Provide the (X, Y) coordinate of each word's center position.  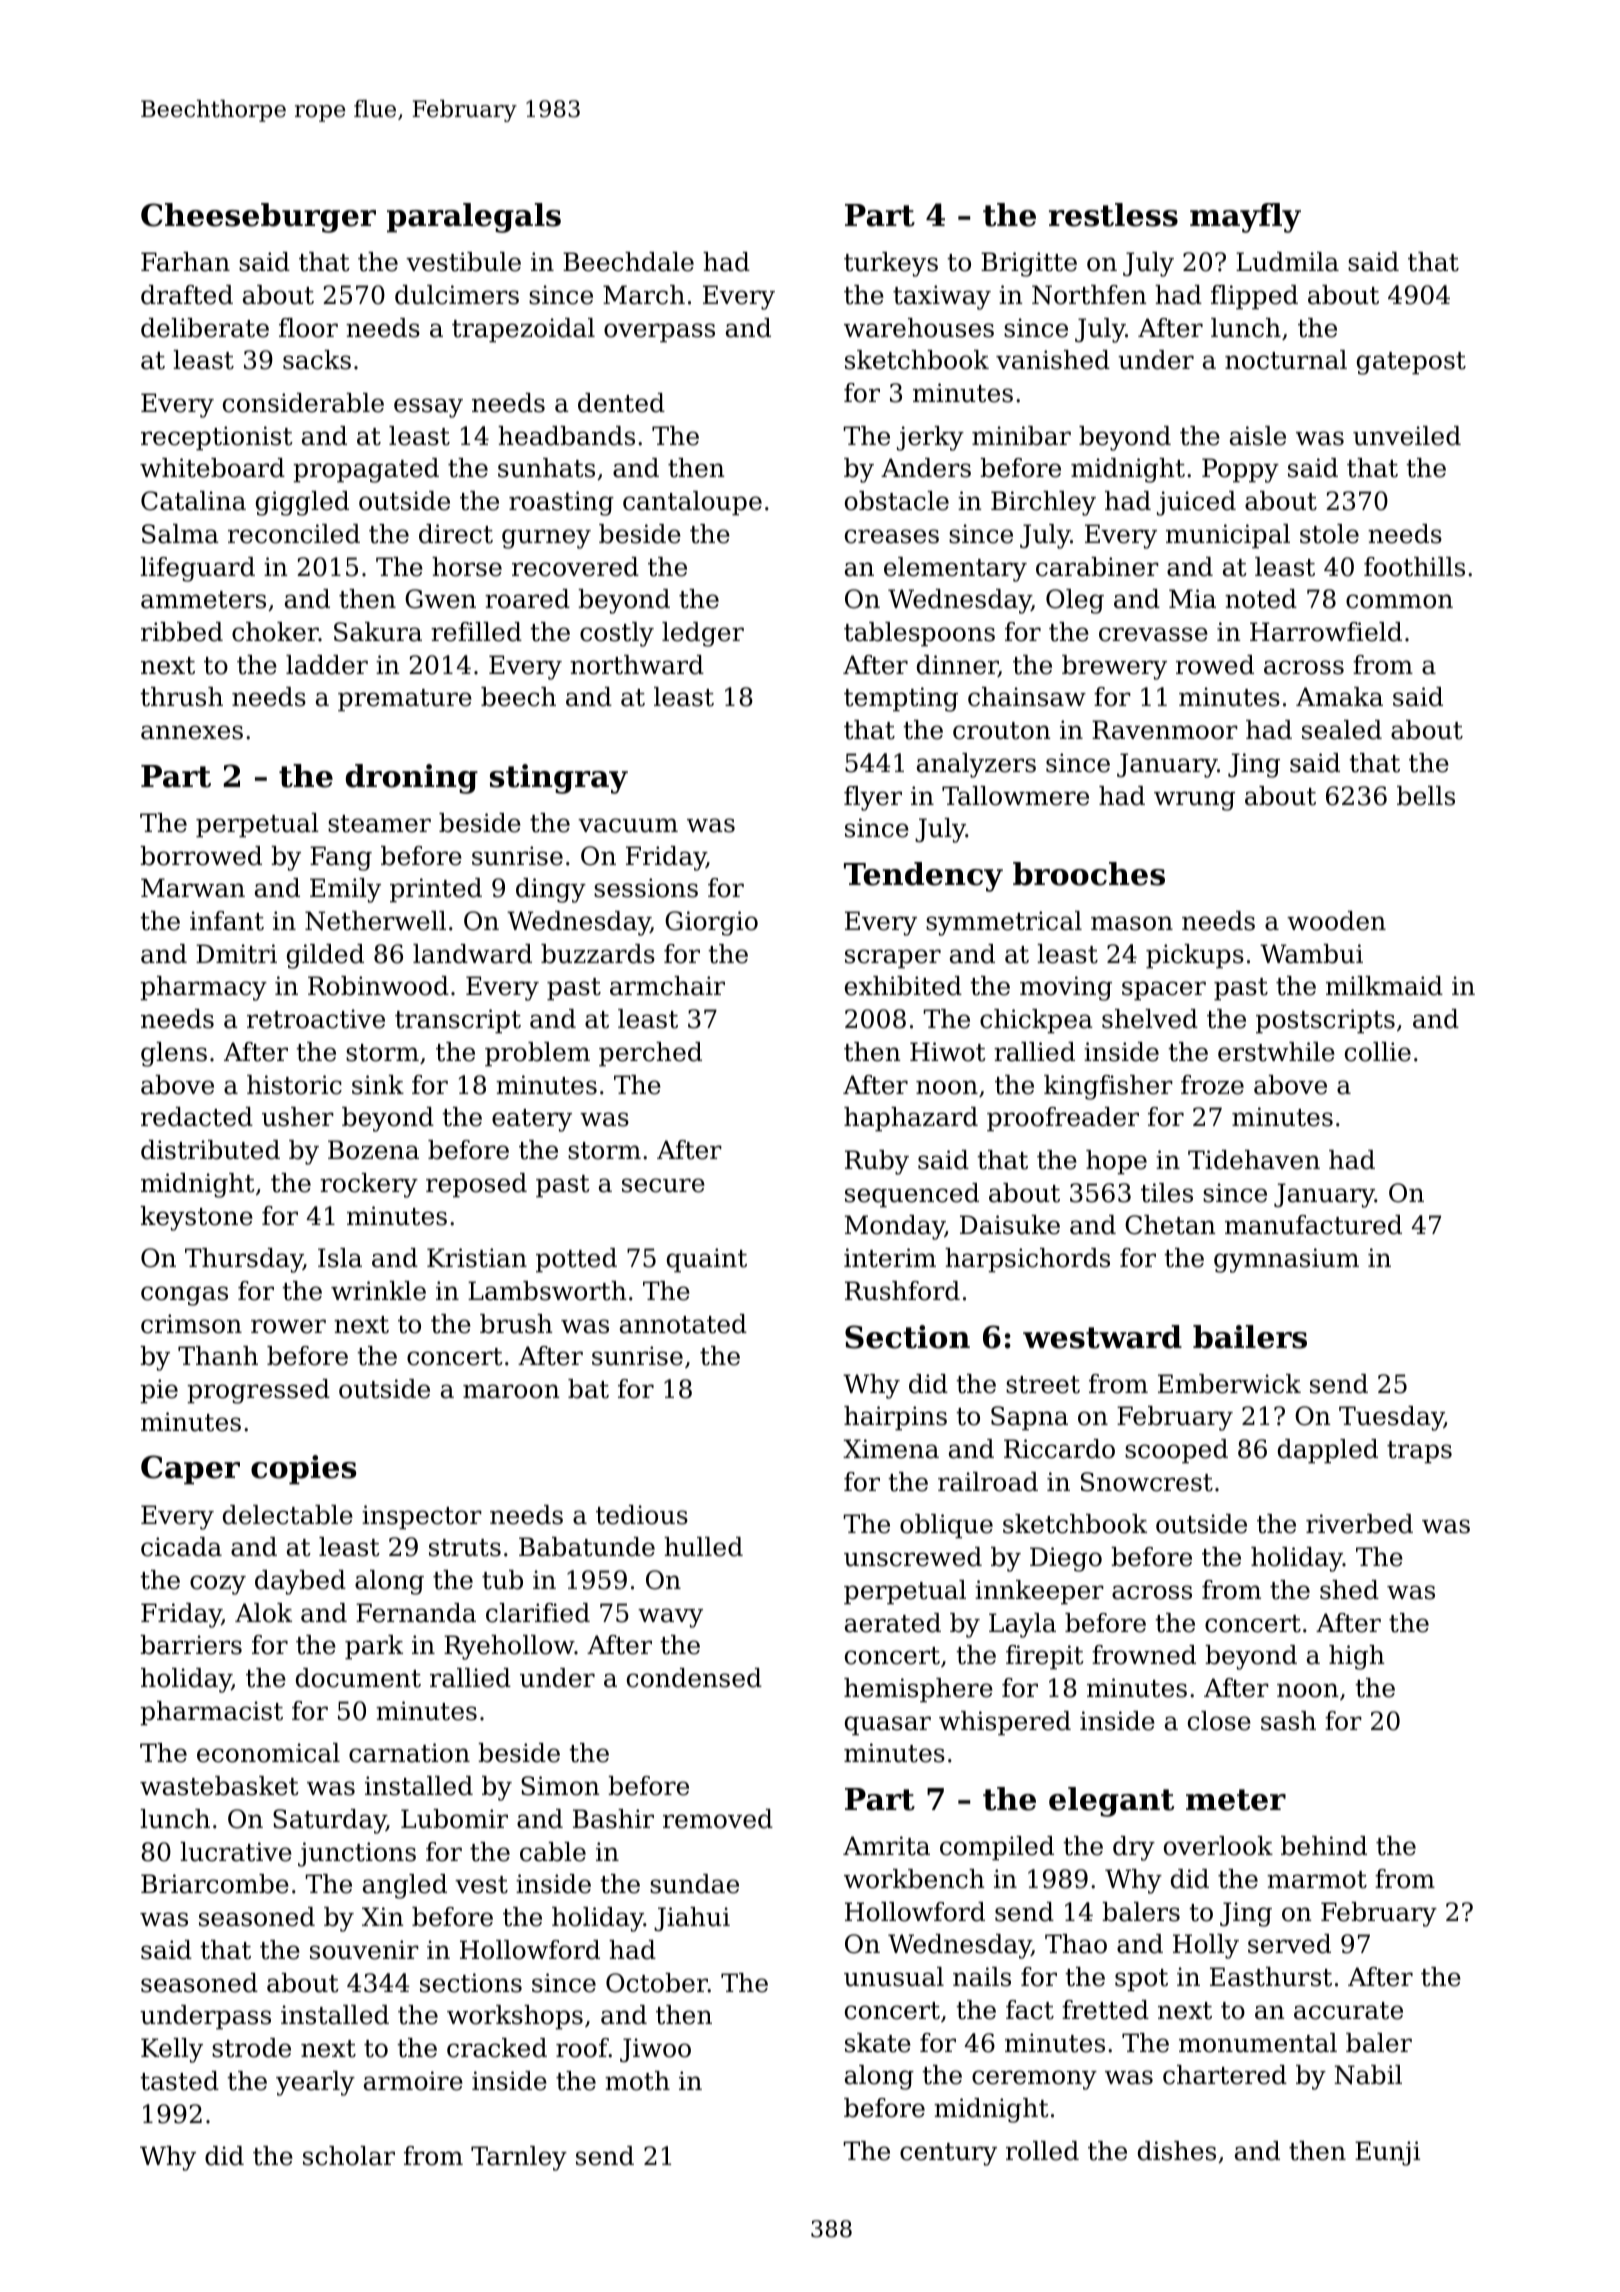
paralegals (474, 218)
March (644, 295)
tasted (179, 2081)
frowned (1144, 1655)
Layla (1022, 1625)
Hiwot (948, 1052)
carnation (409, 1753)
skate (878, 2043)
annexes (192, 732)
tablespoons (919, 634)
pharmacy (203, 988)
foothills (1414, 567)
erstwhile (1276, 1052)
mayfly (1245, 218)
